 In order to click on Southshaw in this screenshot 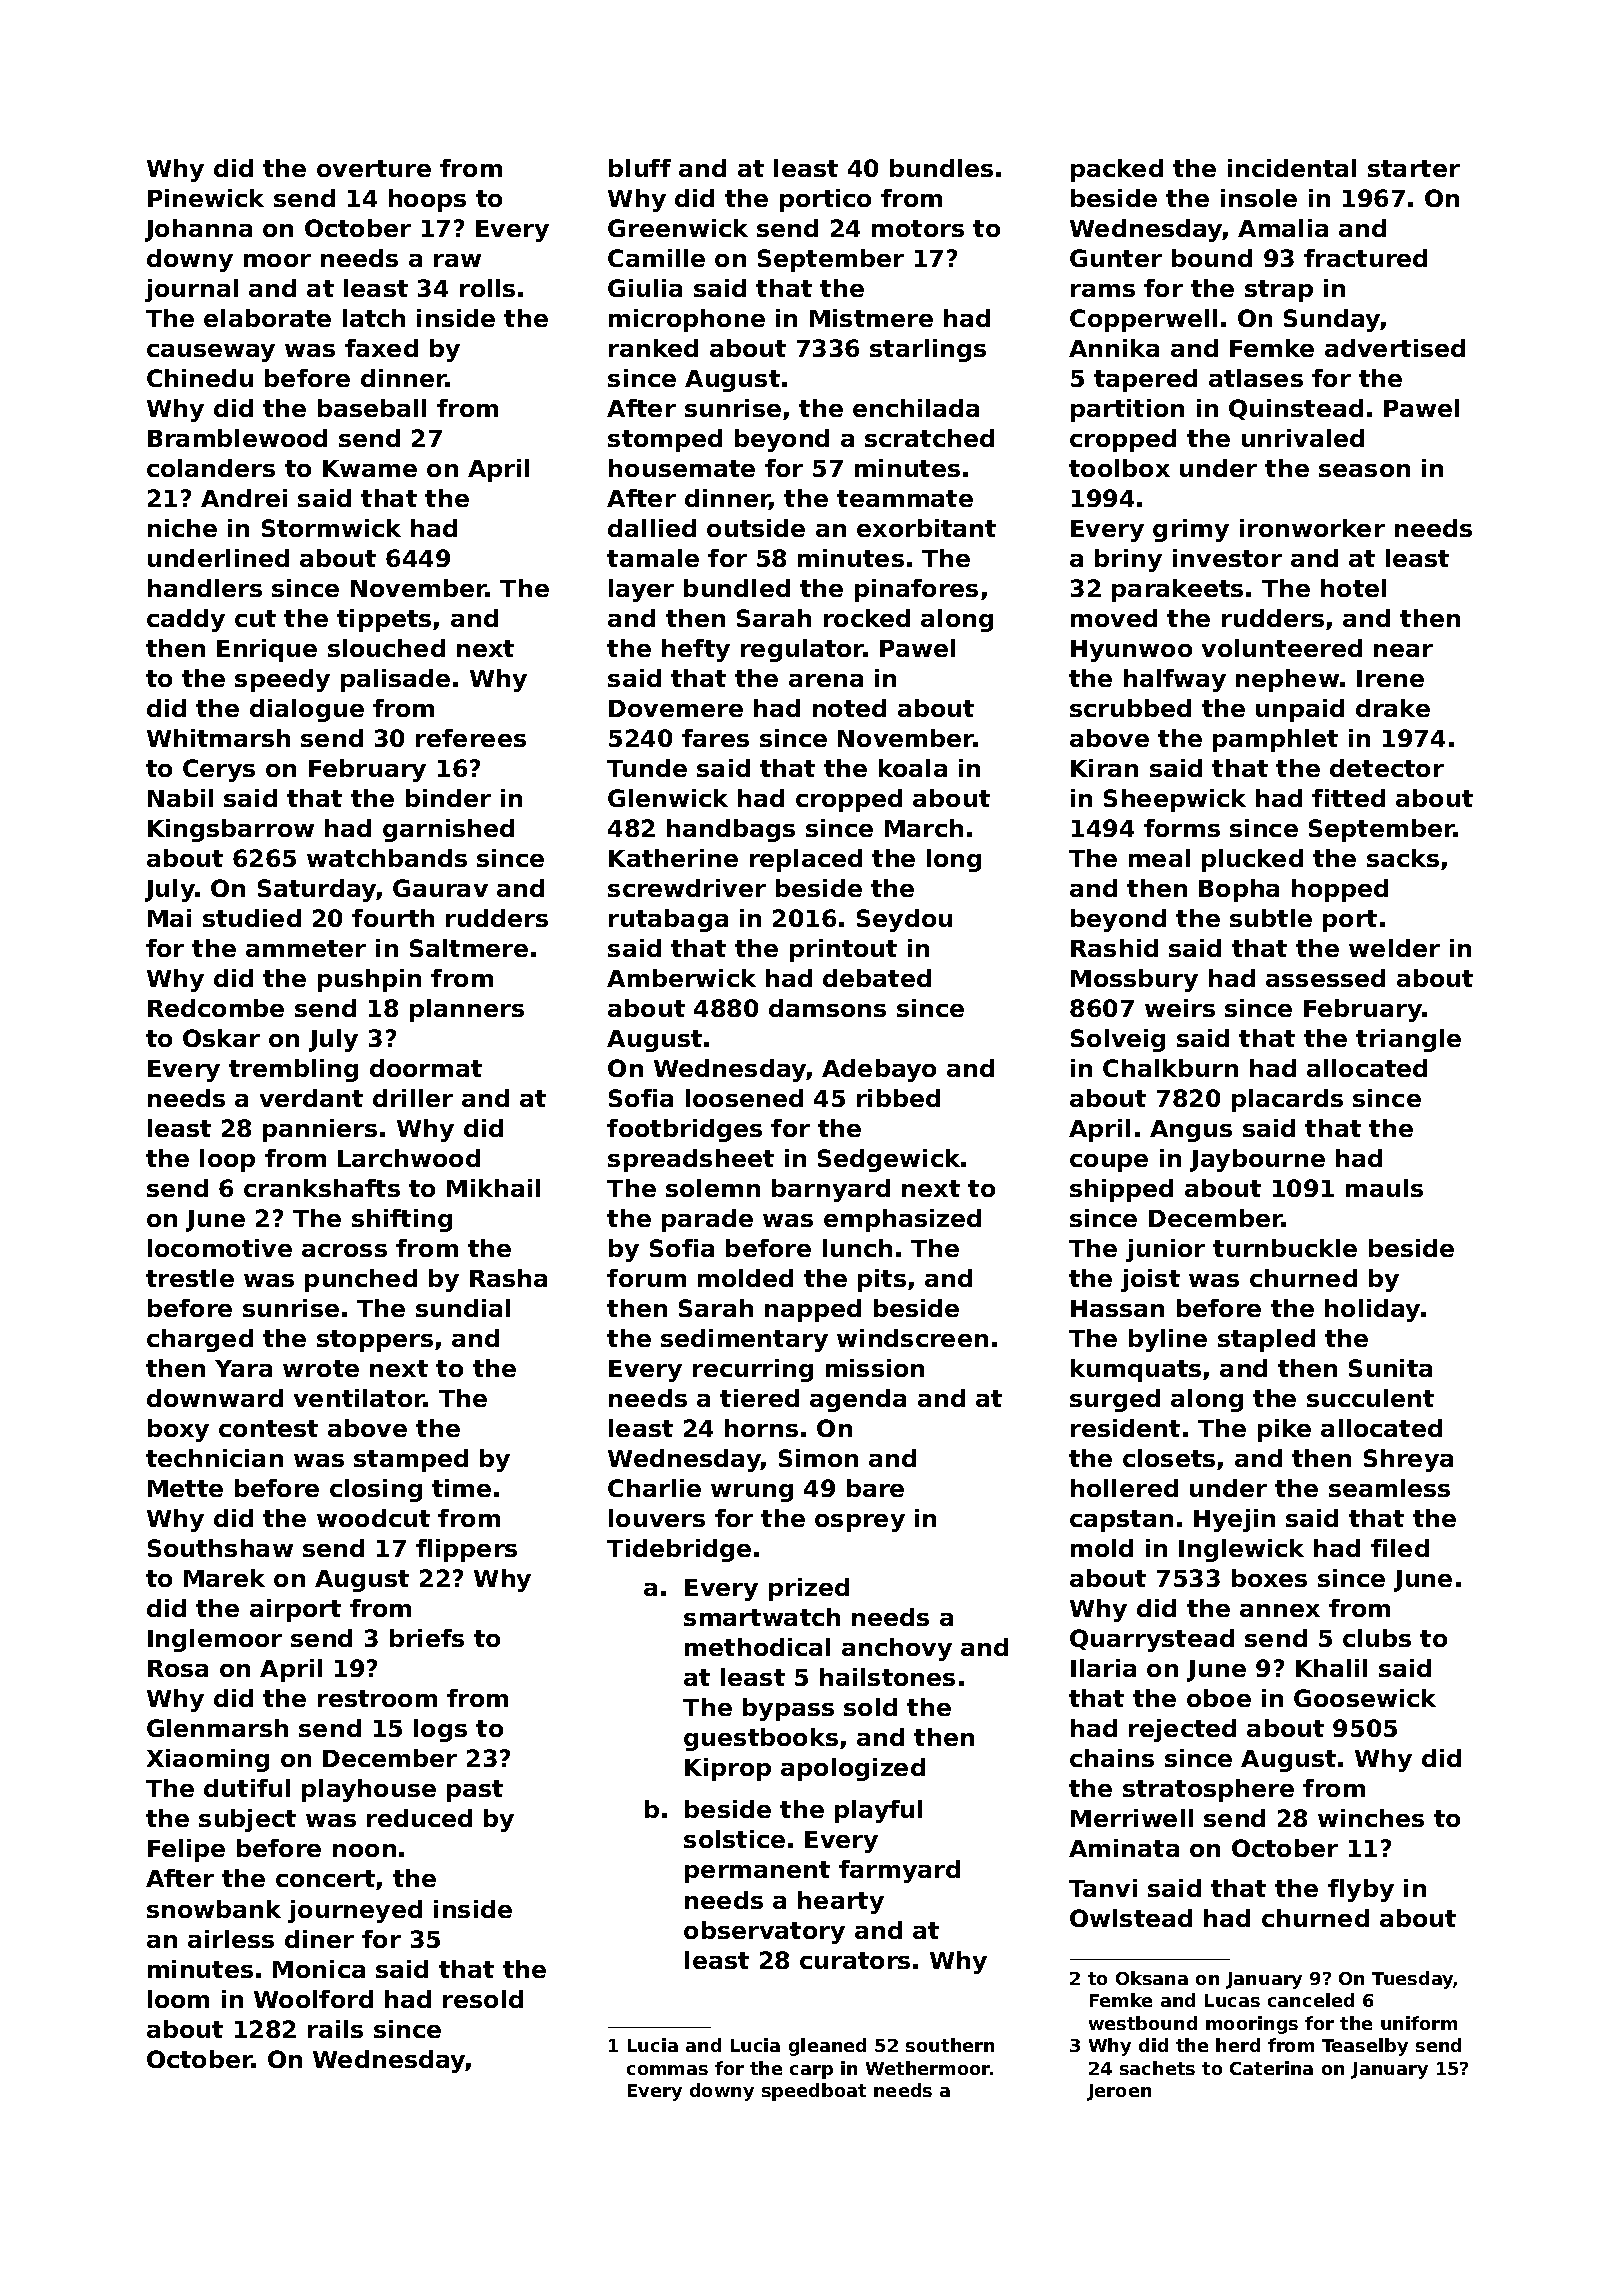, I will do `click(220, 1548)`.
